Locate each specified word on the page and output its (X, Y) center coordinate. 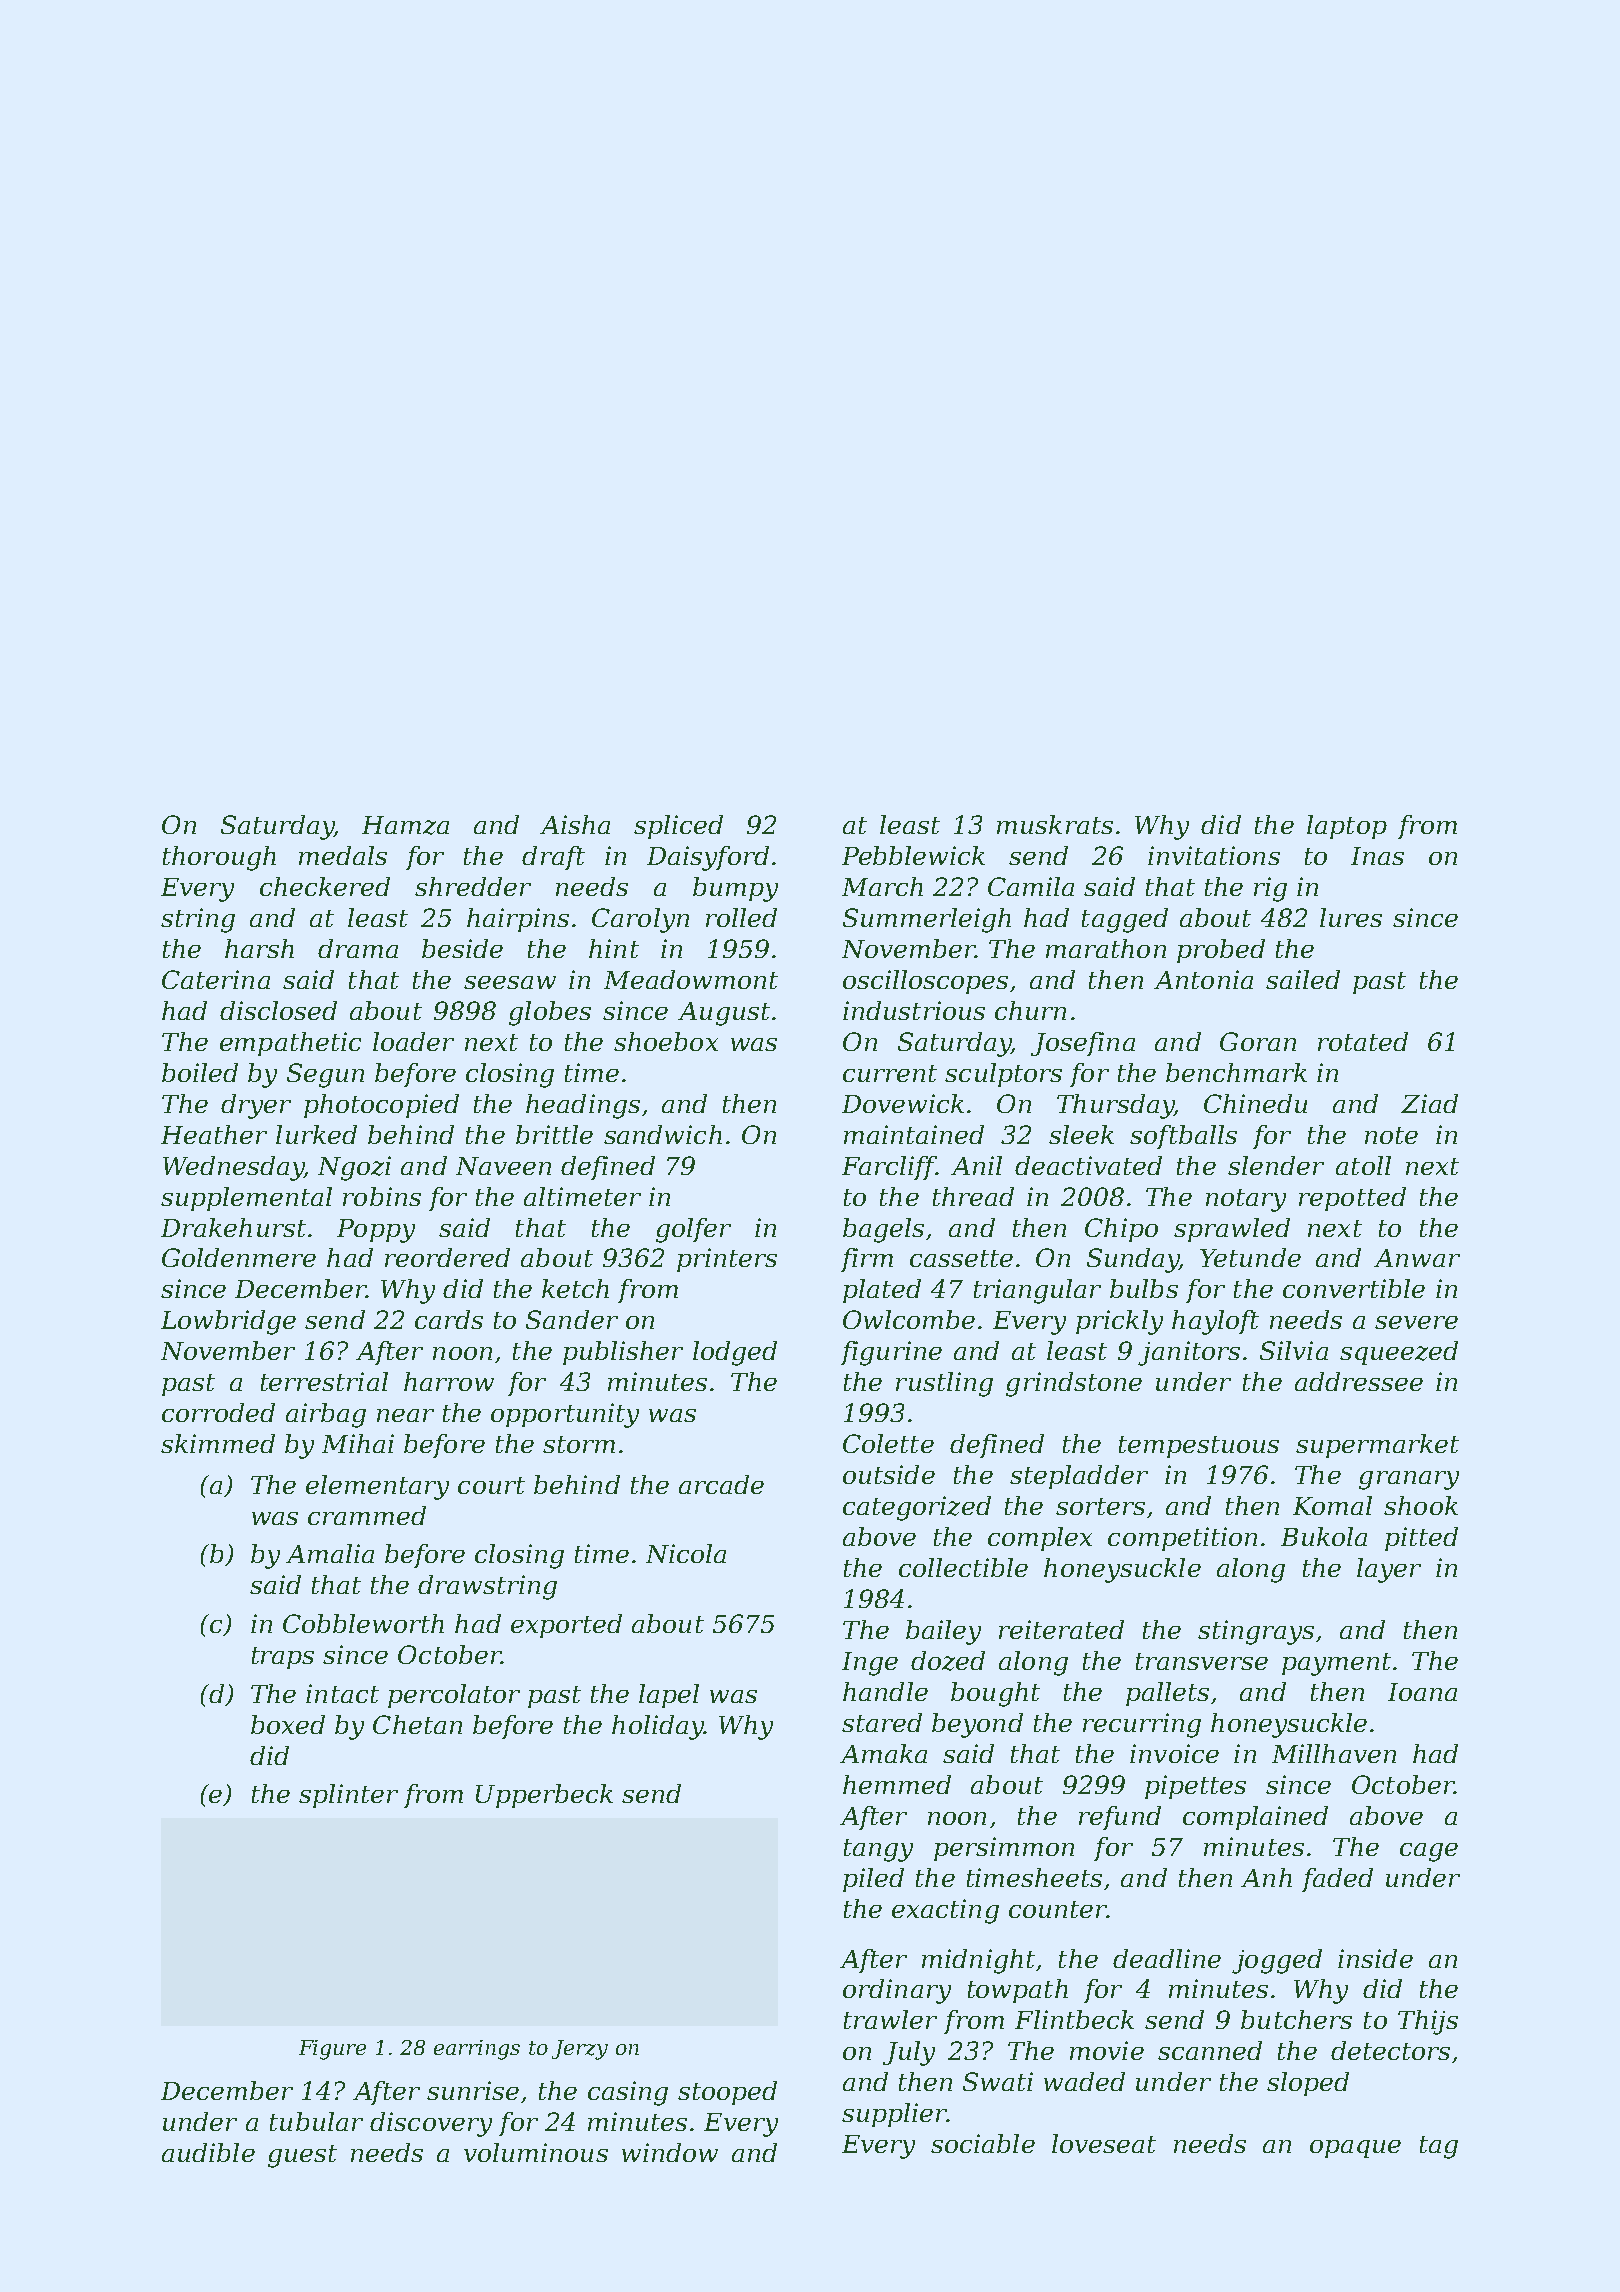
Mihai (358, 1443)
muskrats (1055, 824)
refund (1120, 1818)
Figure (332, 2050)
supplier (894, 2115)
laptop (1347, 827)
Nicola (686, 1553)
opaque (1355, 2149)
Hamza (405, 825)
